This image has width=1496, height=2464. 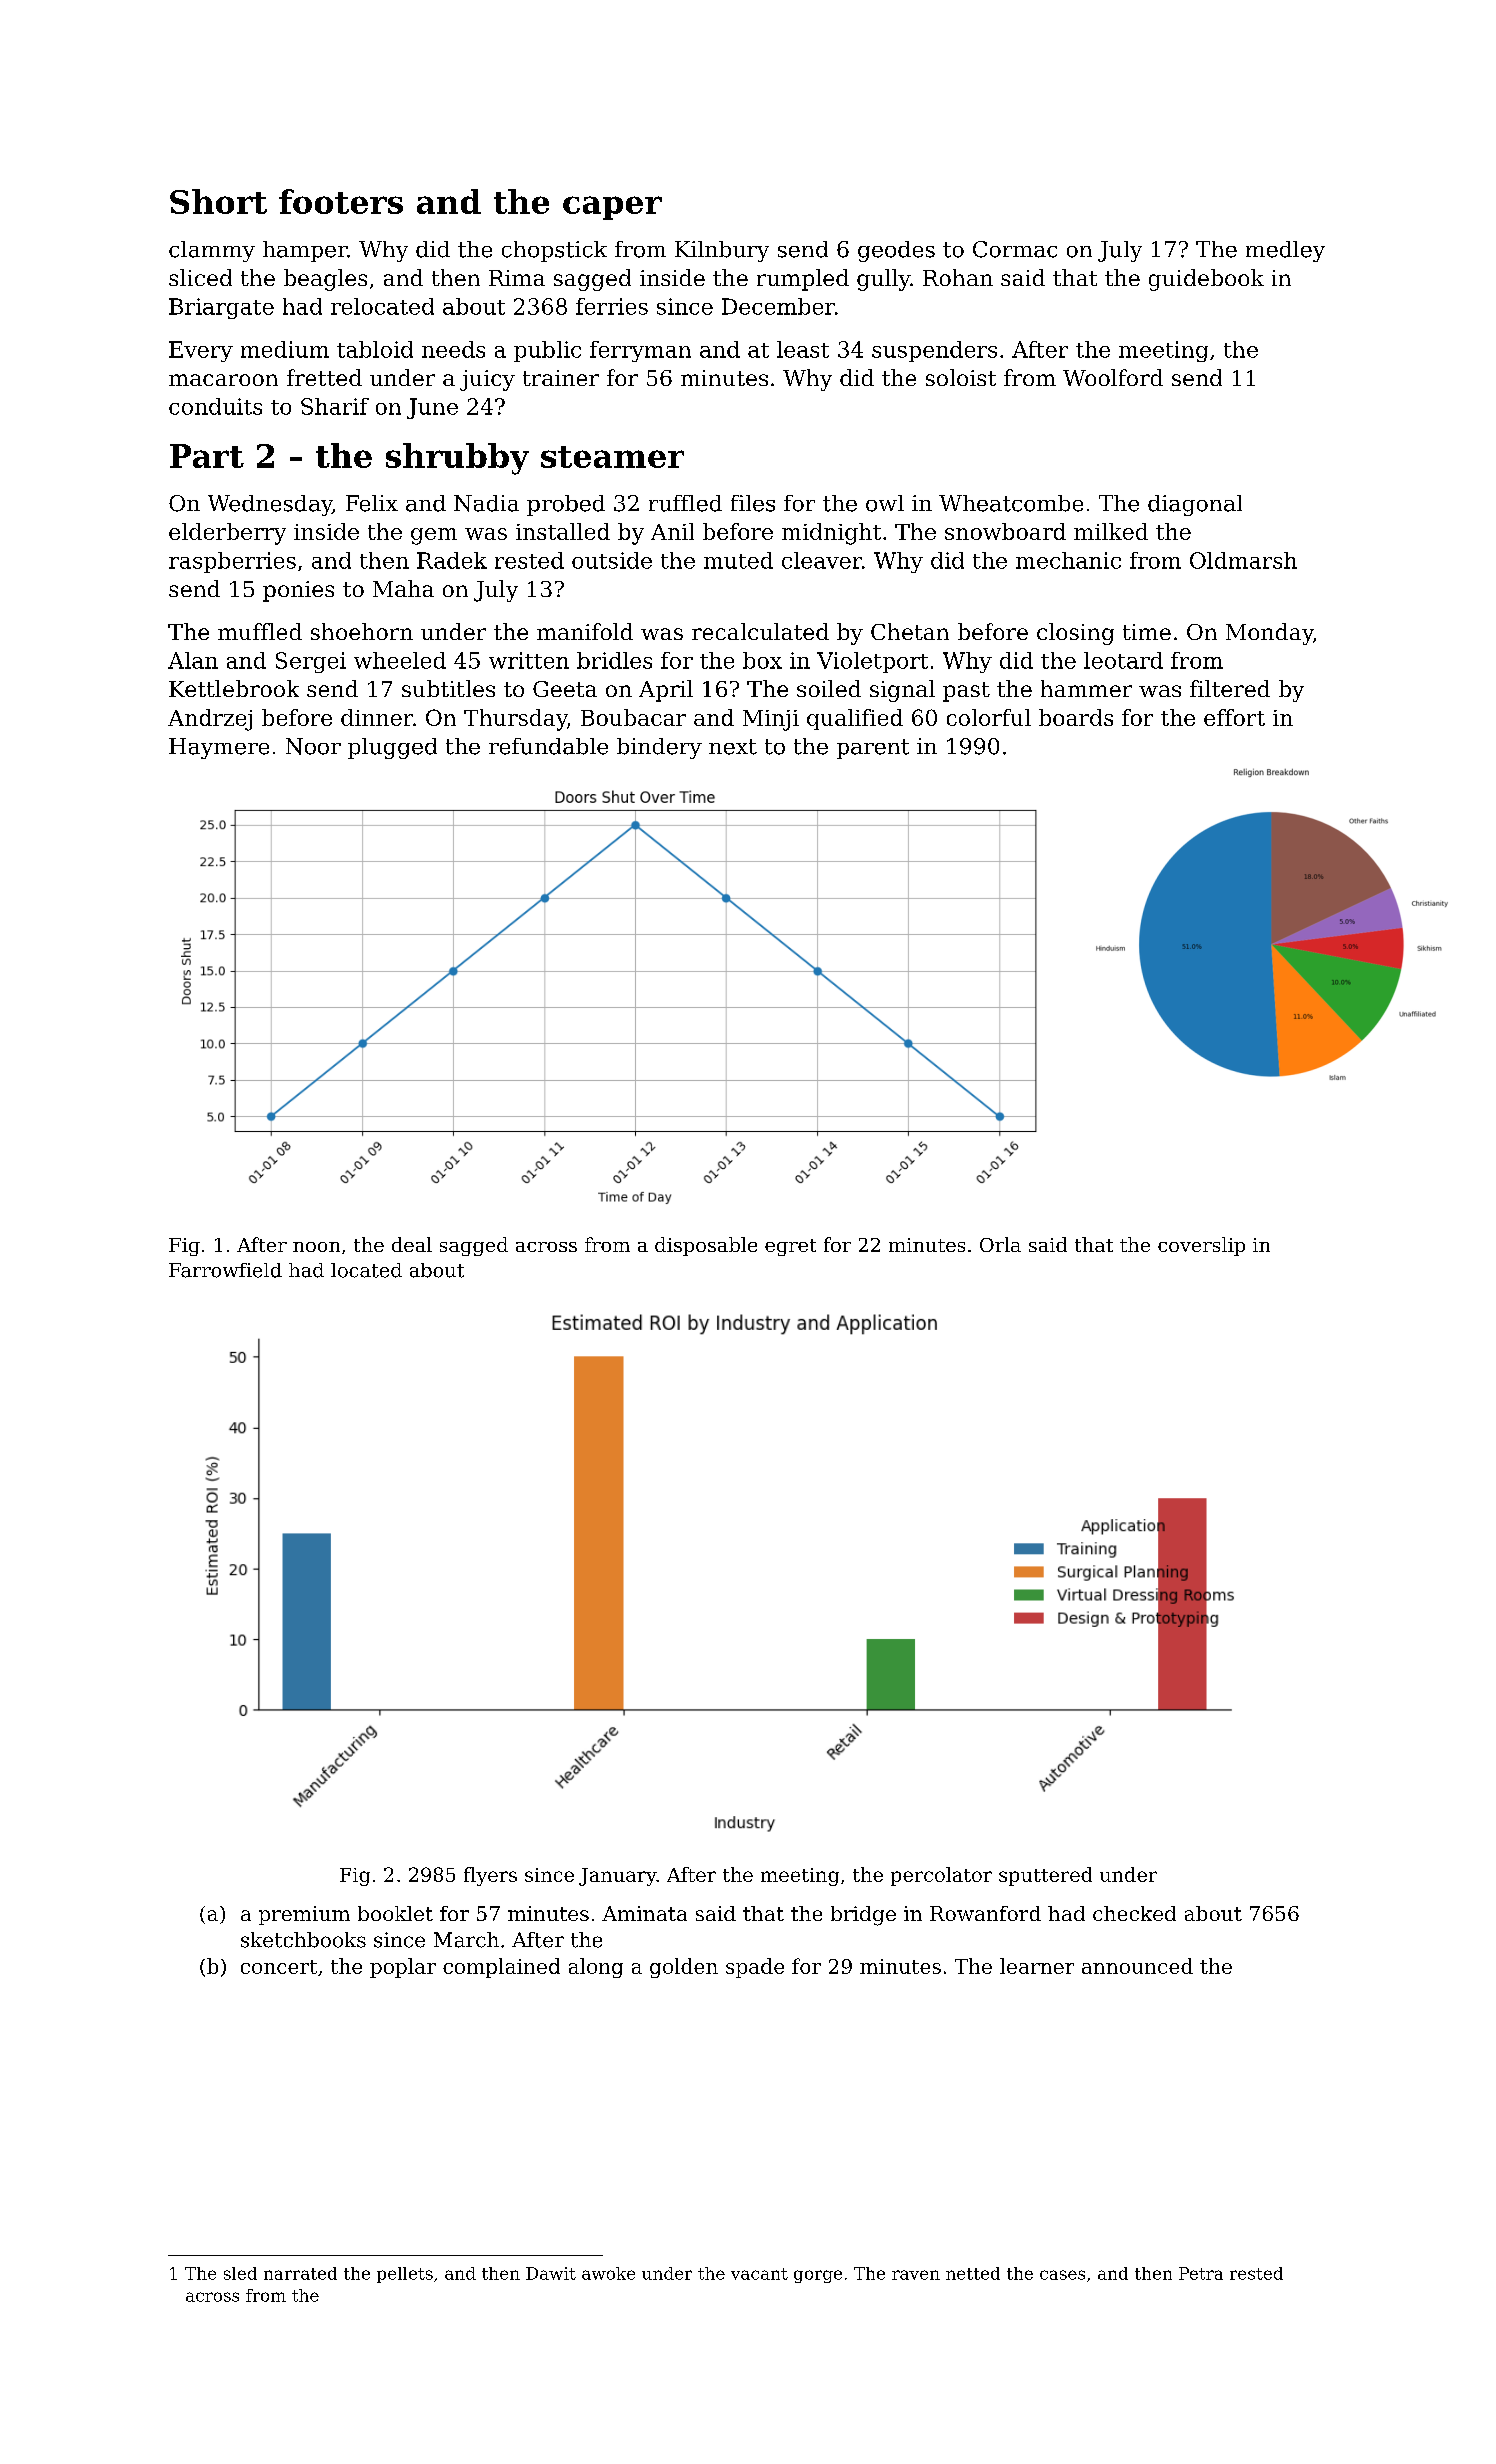 I want to click on guidebook, so click(x=1206, y=280).
